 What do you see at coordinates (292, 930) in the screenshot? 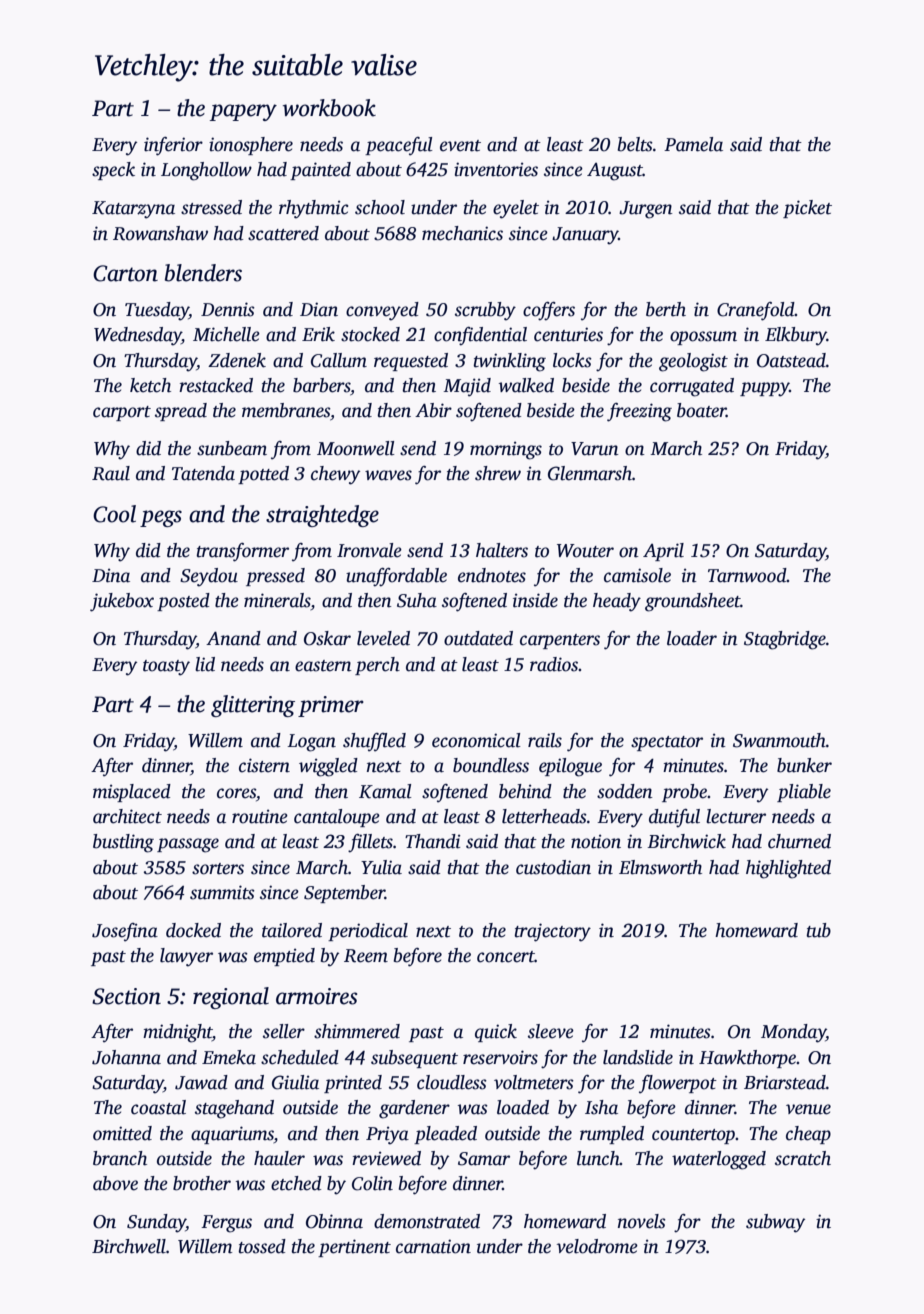
I see `tailored` at bounding box center [292, 930].
